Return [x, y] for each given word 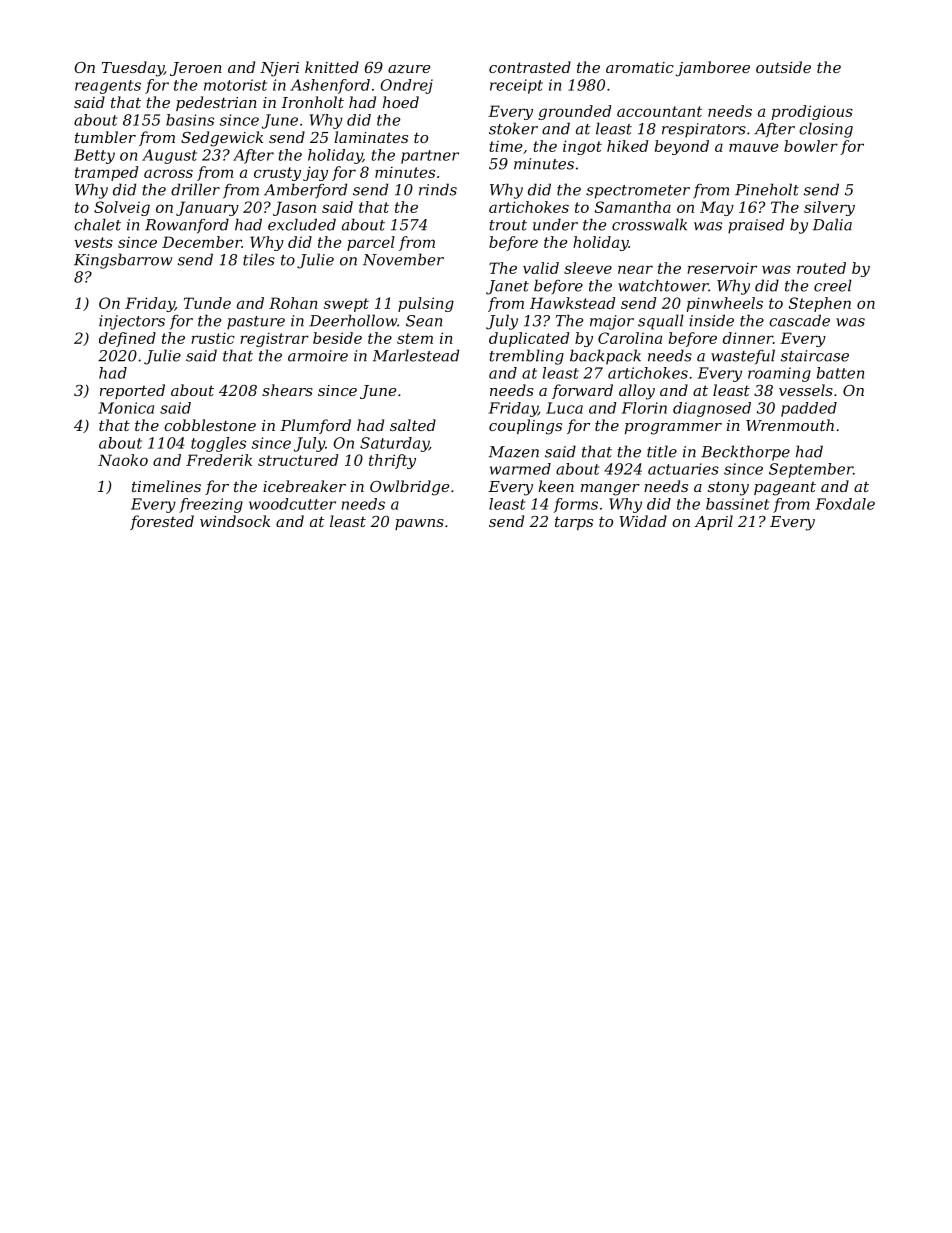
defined [127, 339]
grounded [574, 112]
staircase [815, 356]
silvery [829, 208]
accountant [659, 111]
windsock [235, 521]
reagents [108, 87]
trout [508, 225]
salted [413, 425]
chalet [97, 224]
